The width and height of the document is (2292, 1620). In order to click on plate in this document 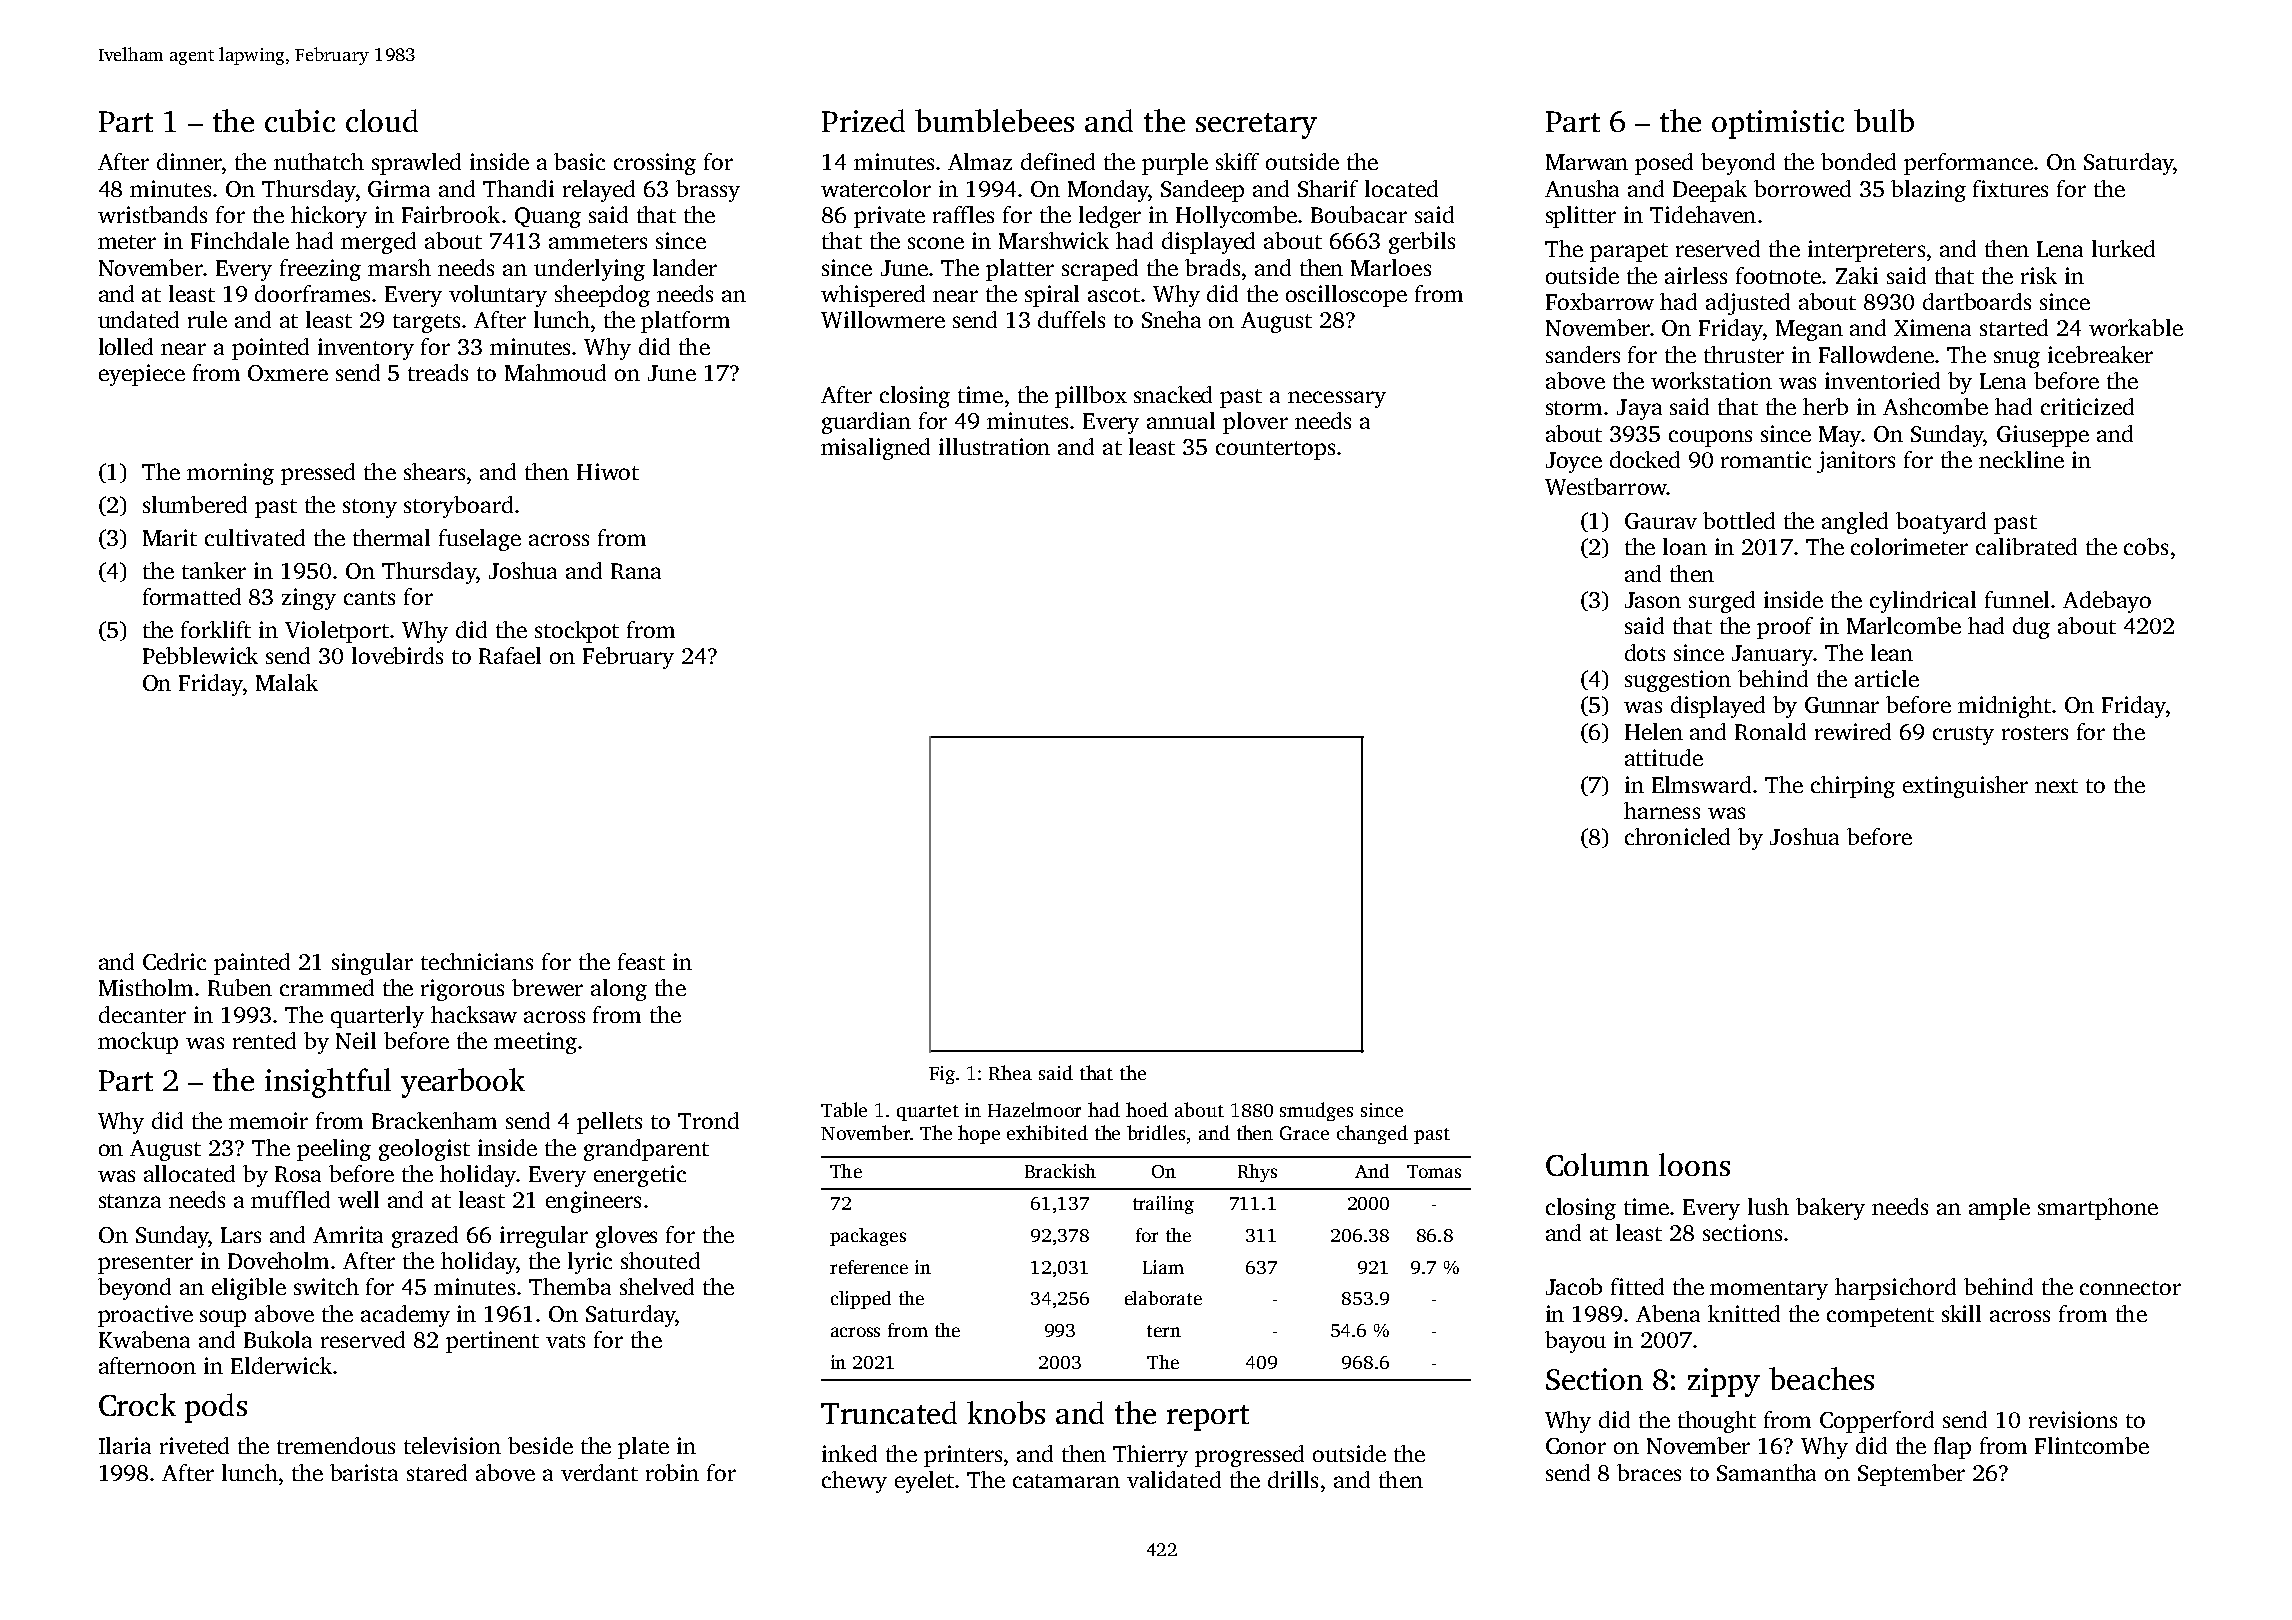, I will do `click(643, 1448)`.
